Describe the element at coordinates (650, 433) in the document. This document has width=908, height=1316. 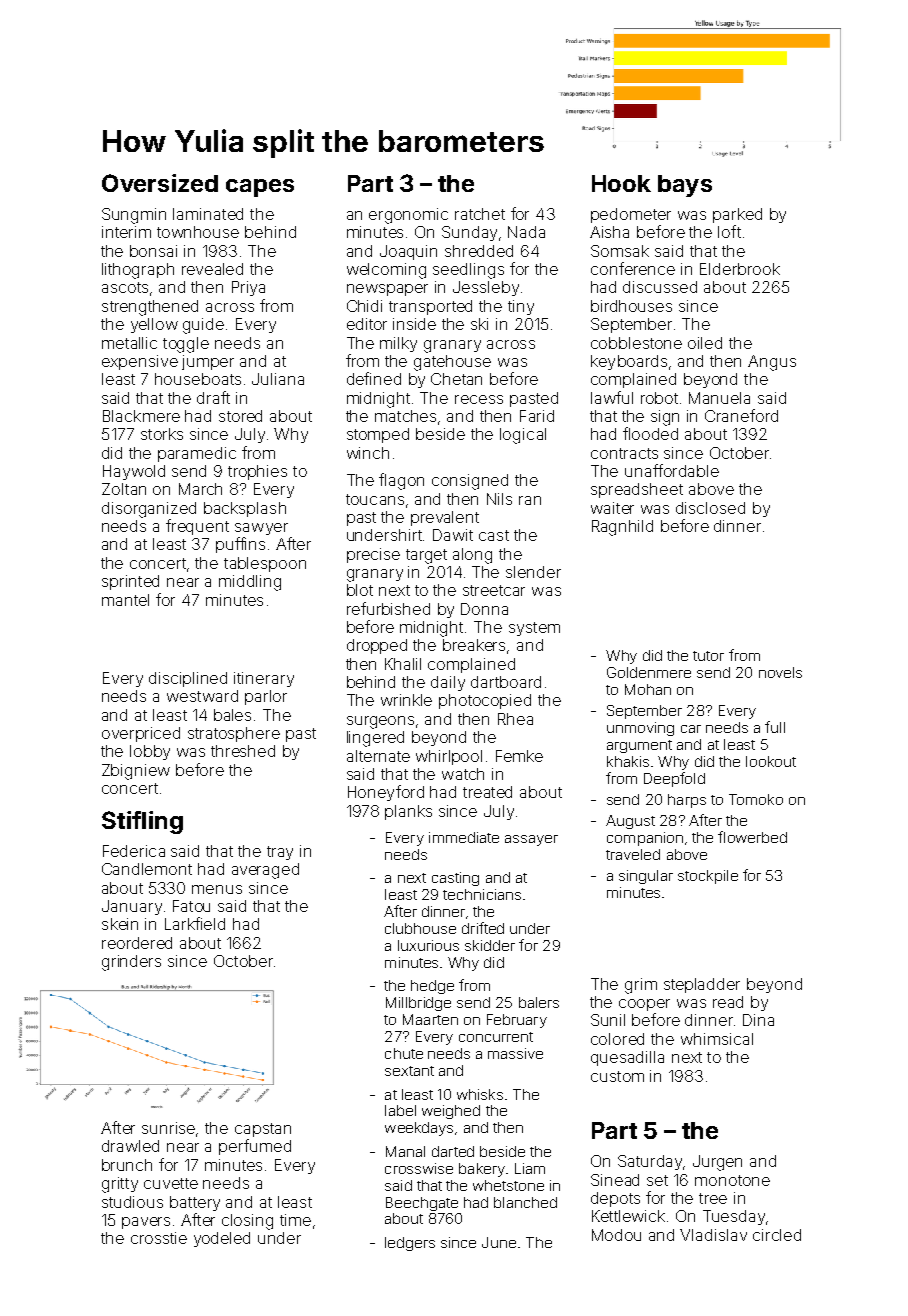
I see `flooded` at that location.
